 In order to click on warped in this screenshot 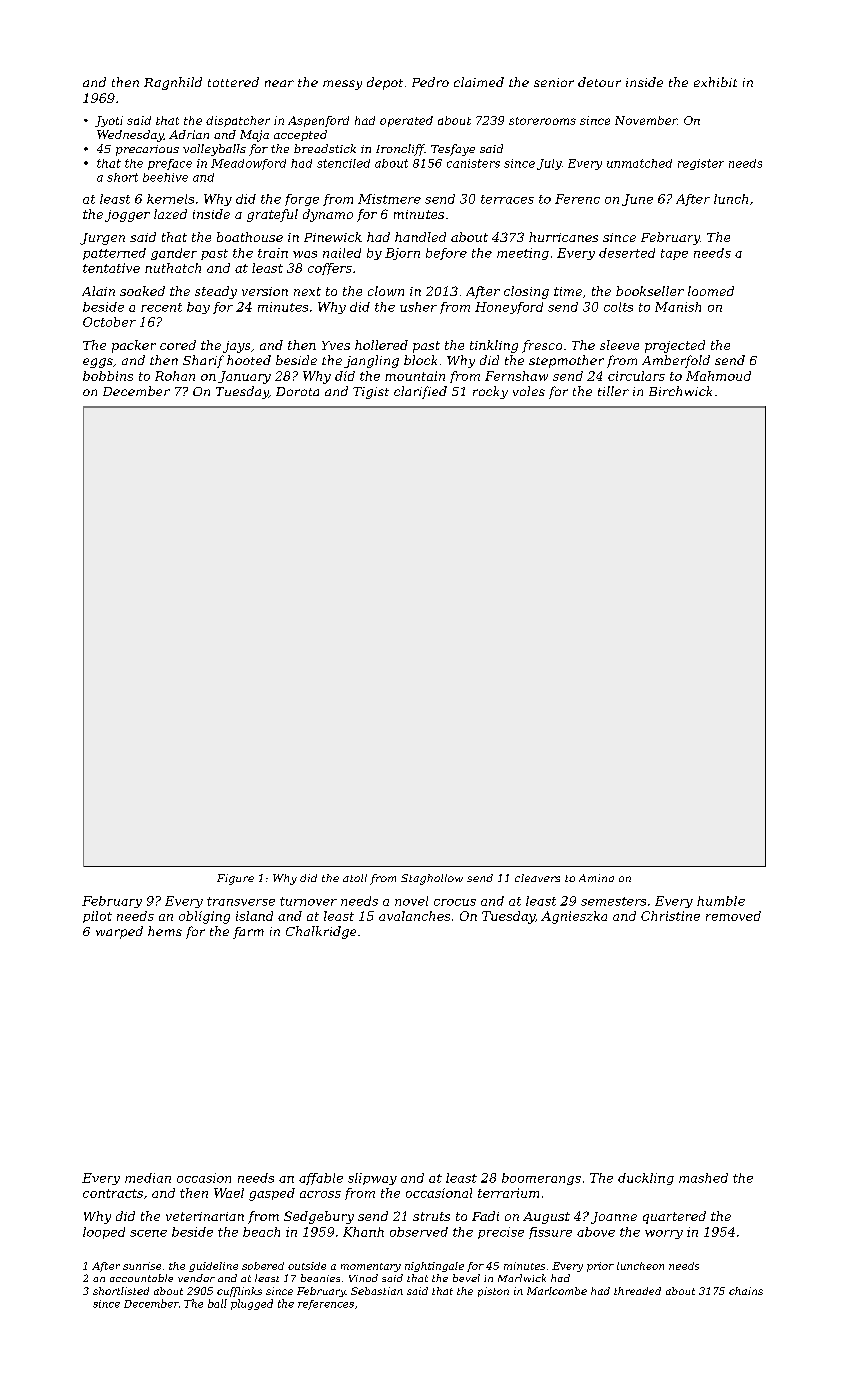, I will do `click(119, 932)`.
